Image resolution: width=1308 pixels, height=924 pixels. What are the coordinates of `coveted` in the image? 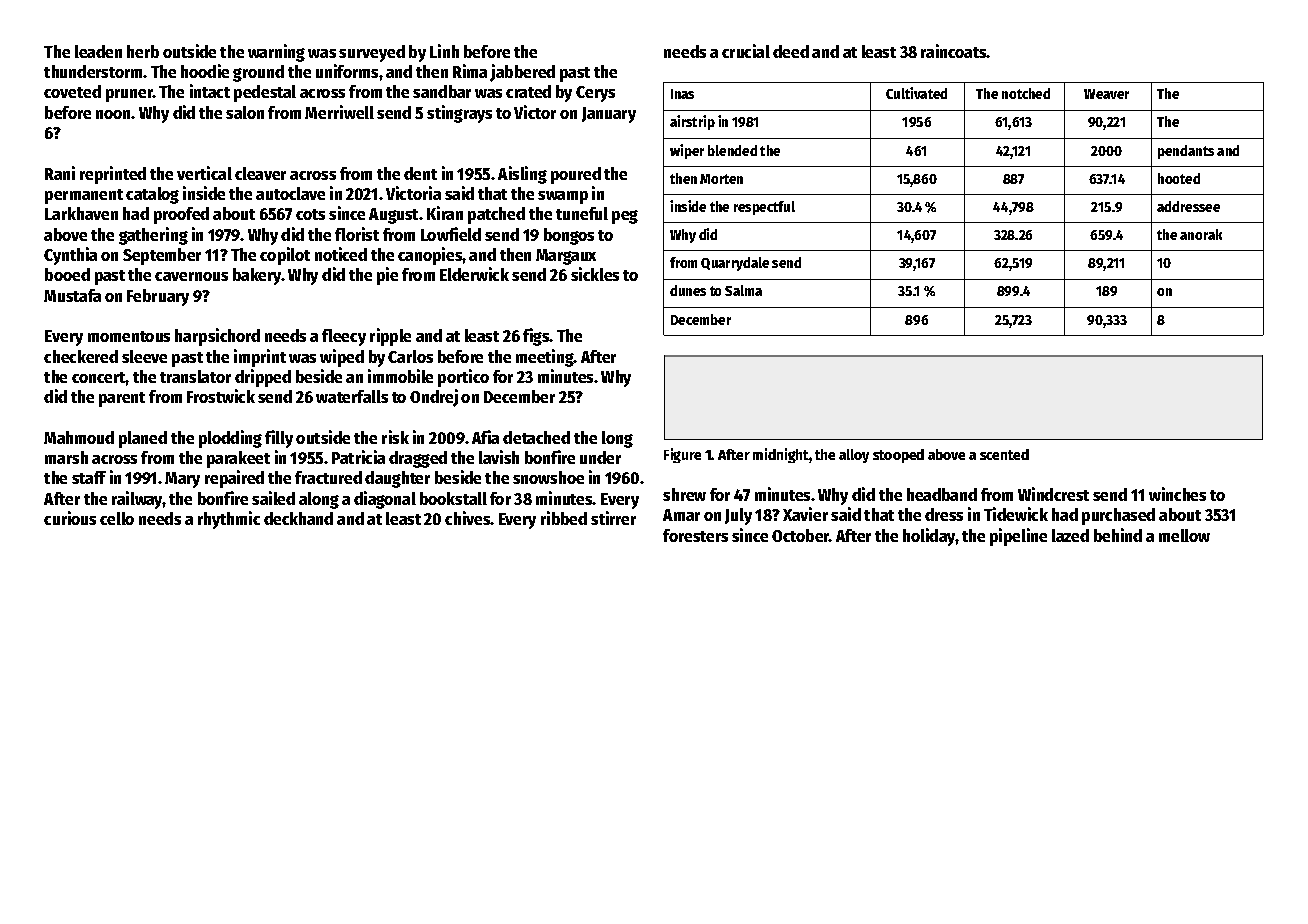 It's located at (72, 91).
